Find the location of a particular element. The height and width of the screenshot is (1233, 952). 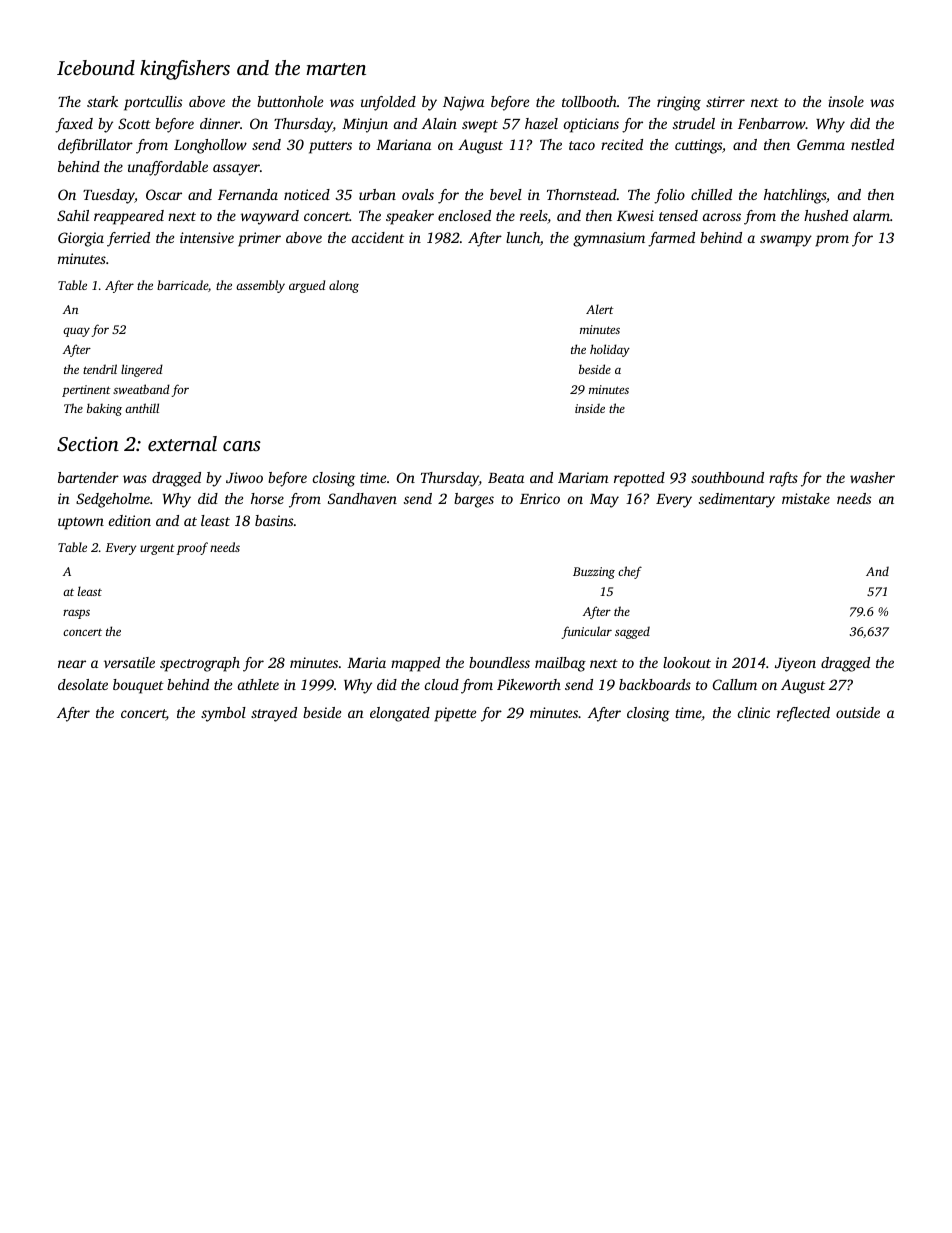

mapped is located at coordinates (415, 664).
